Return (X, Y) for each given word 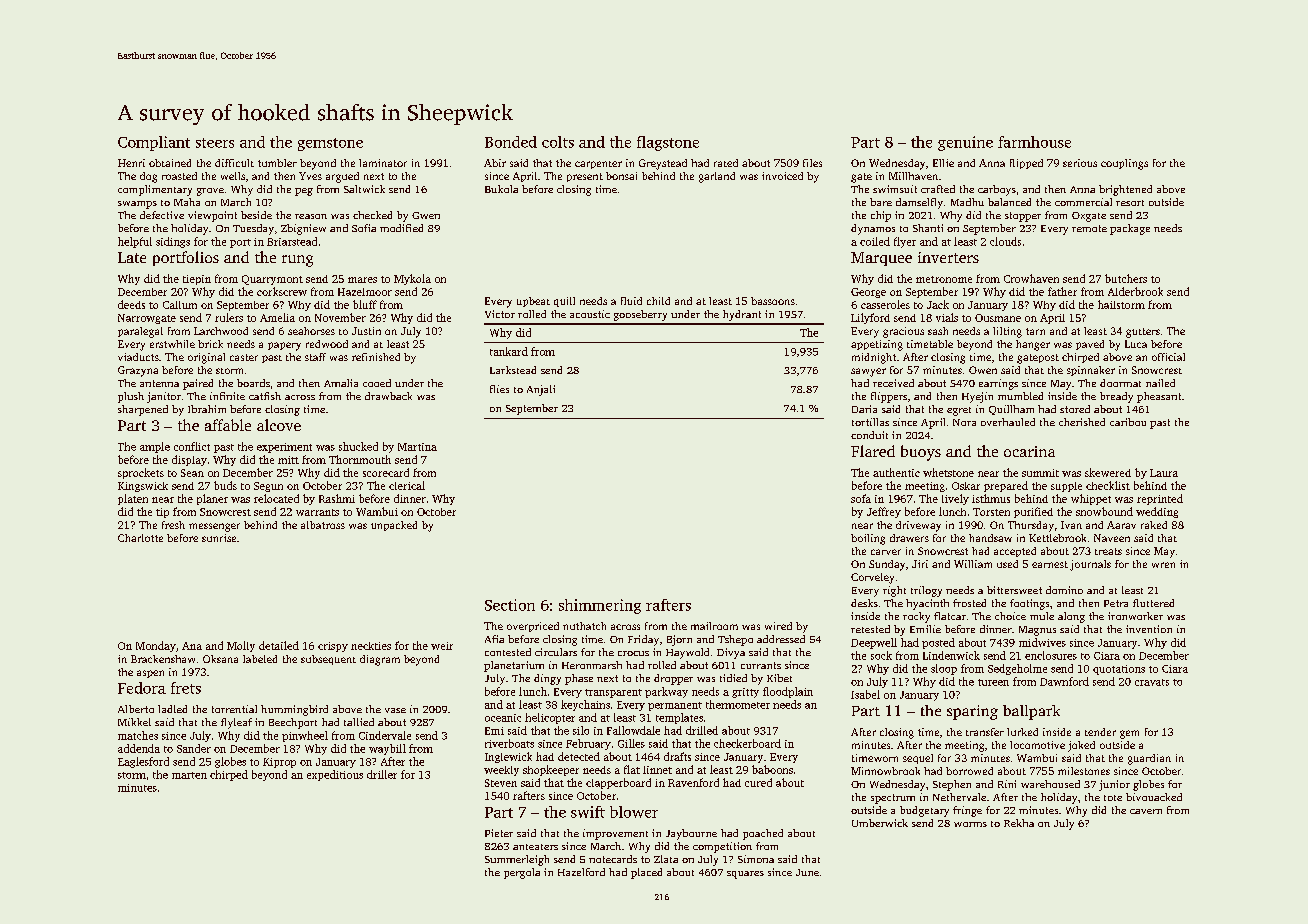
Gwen (426, 215)
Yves (310, 176)
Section (510, 605)
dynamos (873, 229)
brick (210, 344)
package (1130, 229)
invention (1149, 629)
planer (212, 499)
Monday (156, 646)
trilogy (926, 591)
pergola (522, 873)
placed (646, 873)
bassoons (773, 301)
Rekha (1019, 823)
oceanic (503, 718)
